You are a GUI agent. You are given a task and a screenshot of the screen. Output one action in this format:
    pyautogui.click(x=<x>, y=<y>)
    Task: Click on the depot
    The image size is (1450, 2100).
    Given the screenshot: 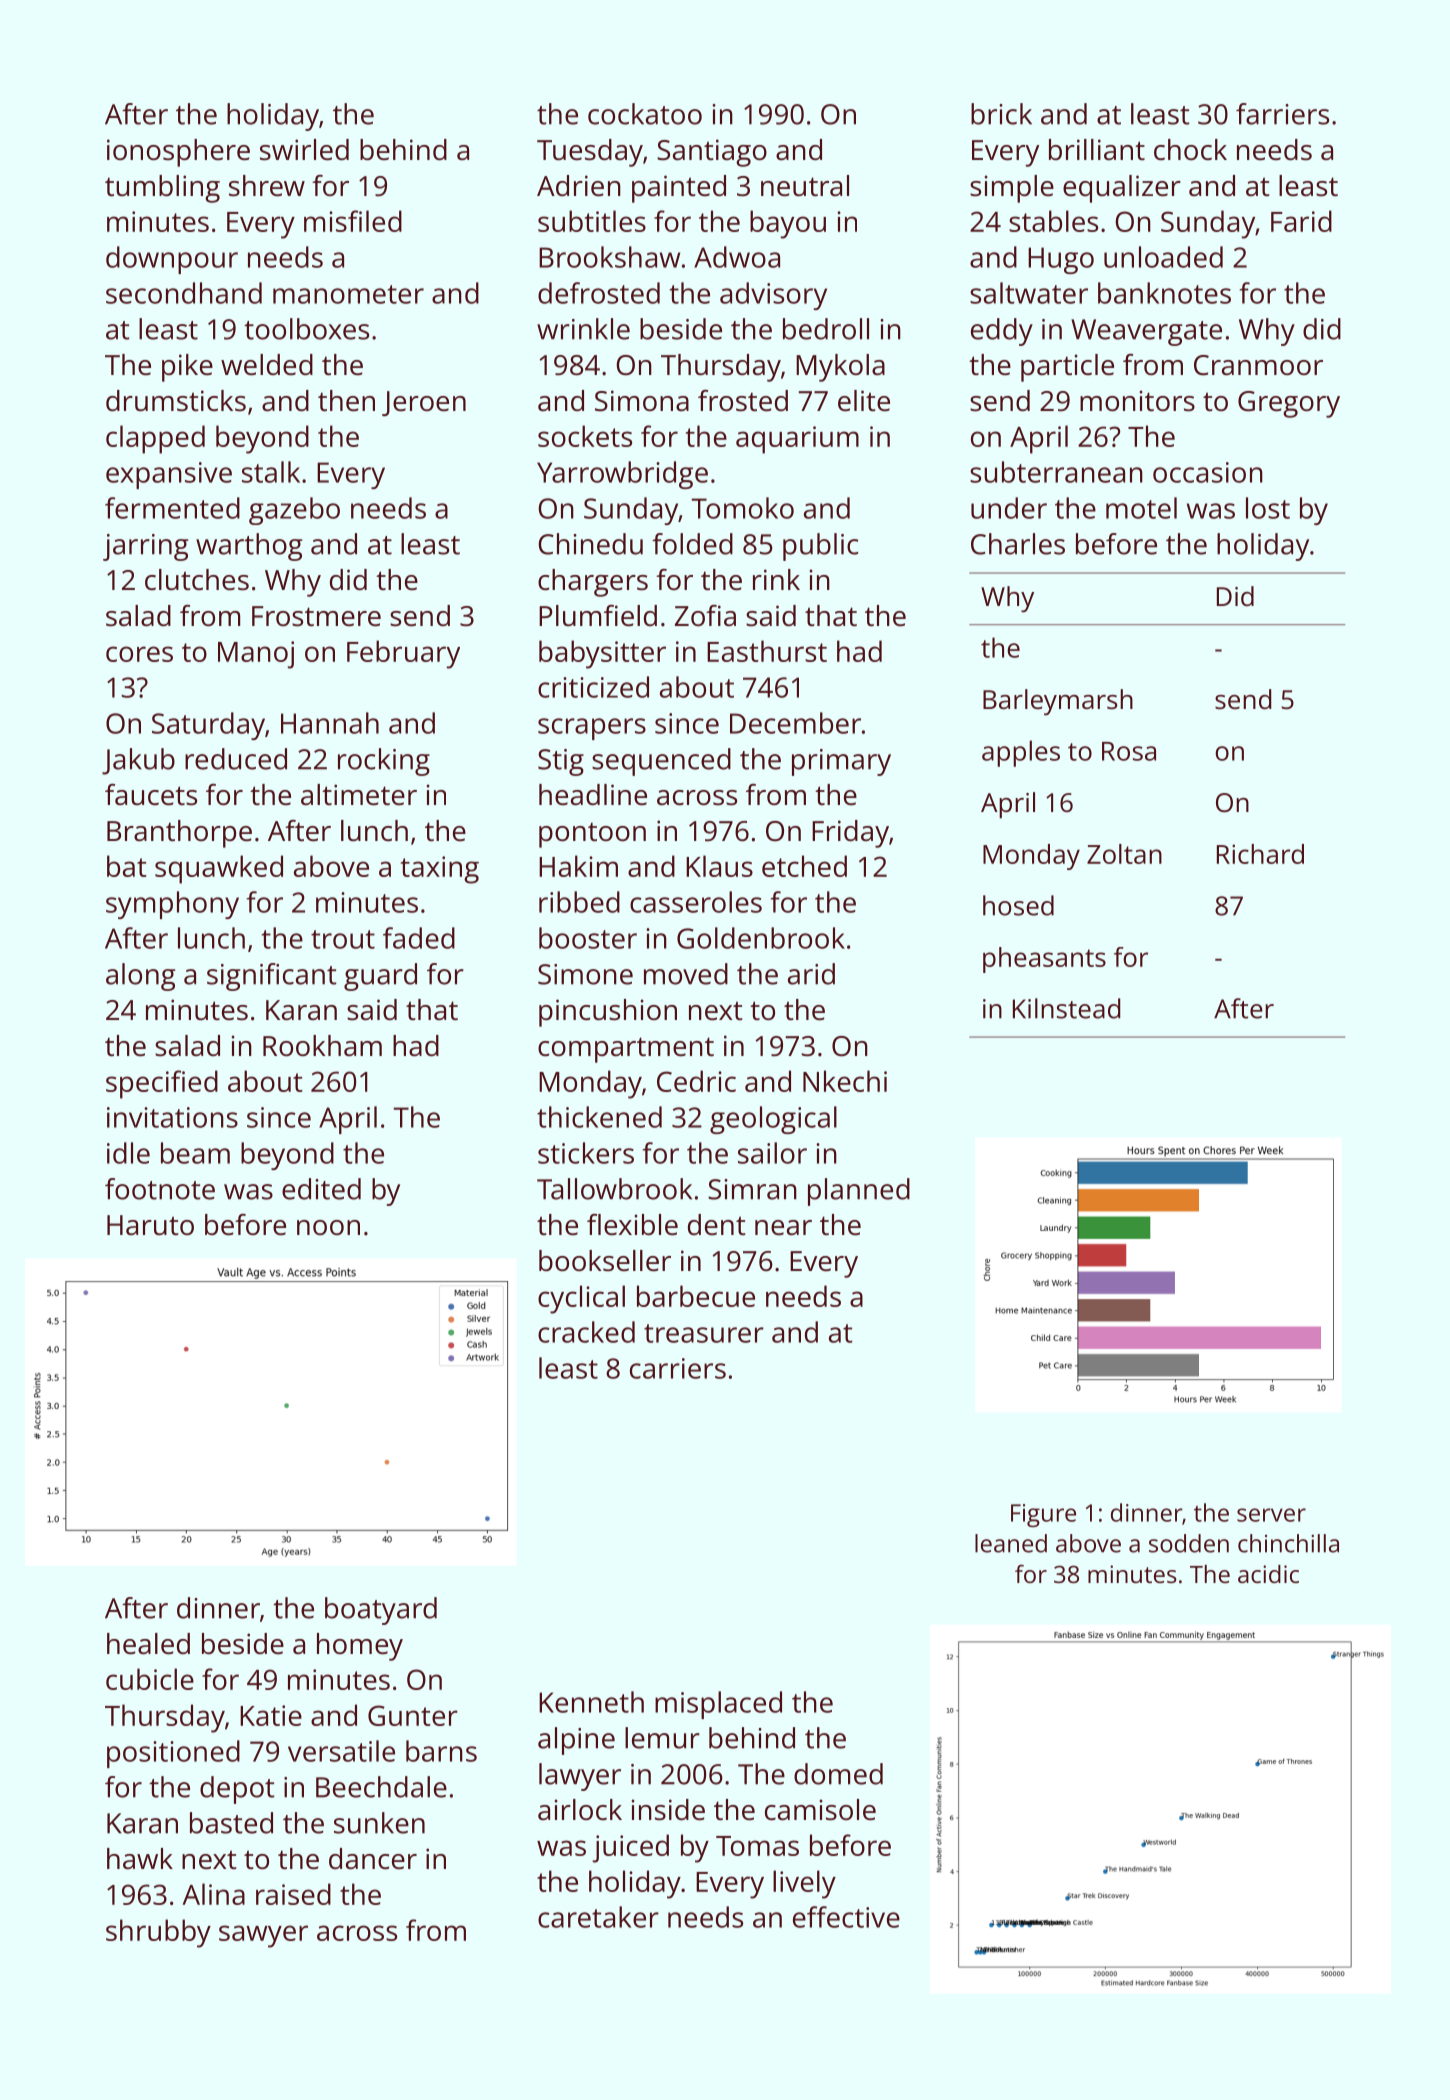 What is the action you would take?
    pyautogui.click(x=237, y=1790)
